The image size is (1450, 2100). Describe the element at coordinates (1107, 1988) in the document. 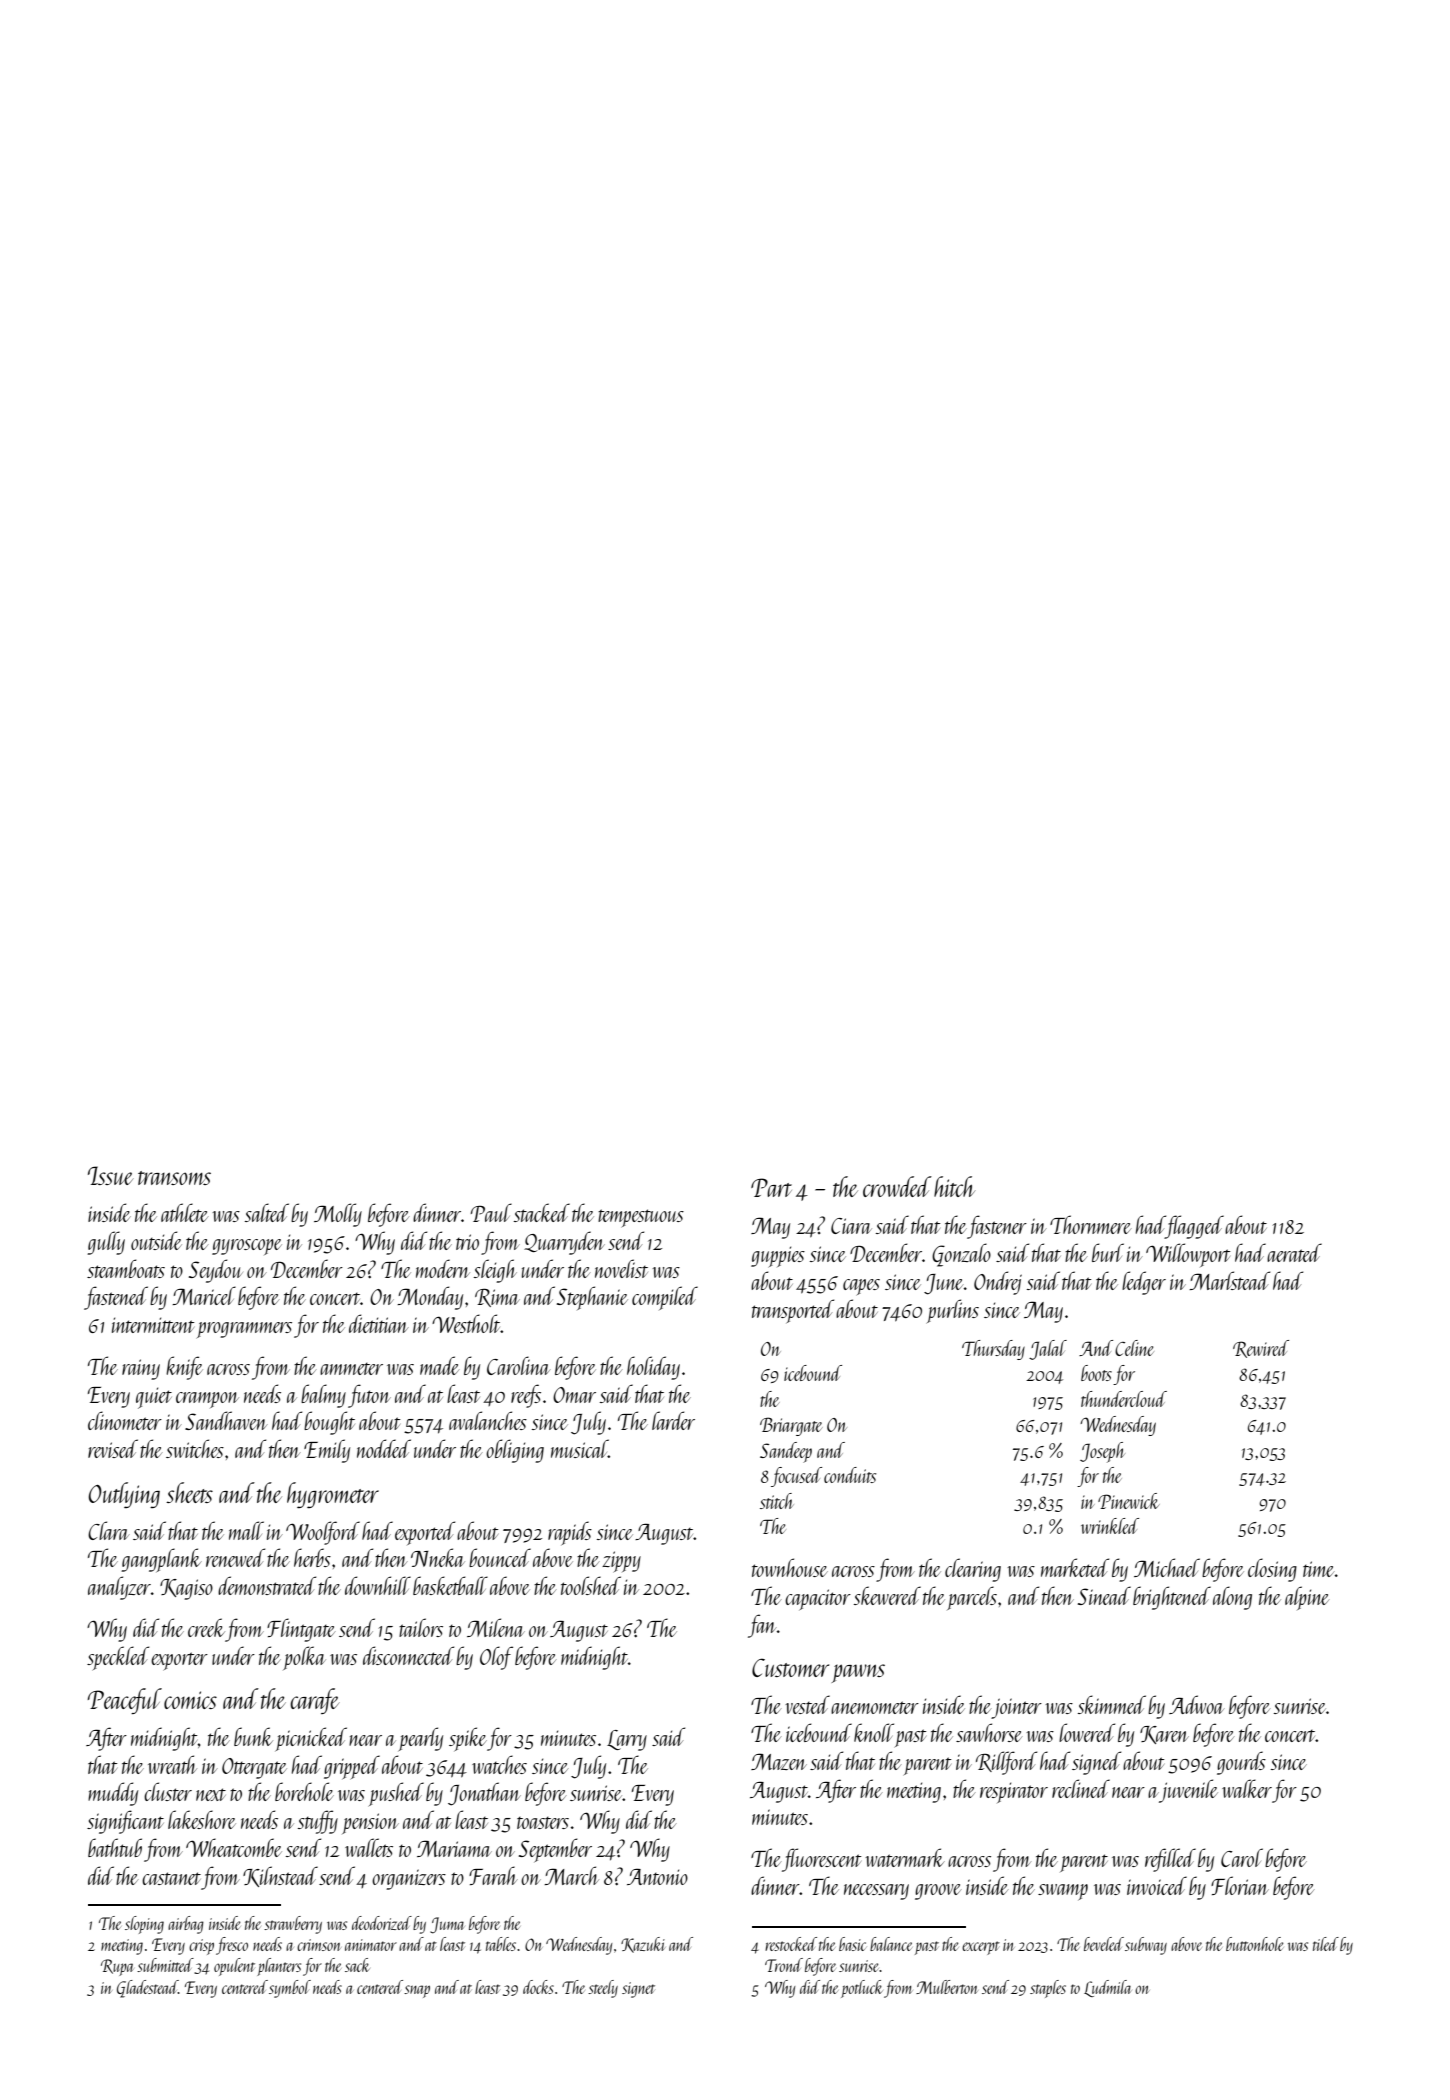

I see `Ludmila` at that location.
